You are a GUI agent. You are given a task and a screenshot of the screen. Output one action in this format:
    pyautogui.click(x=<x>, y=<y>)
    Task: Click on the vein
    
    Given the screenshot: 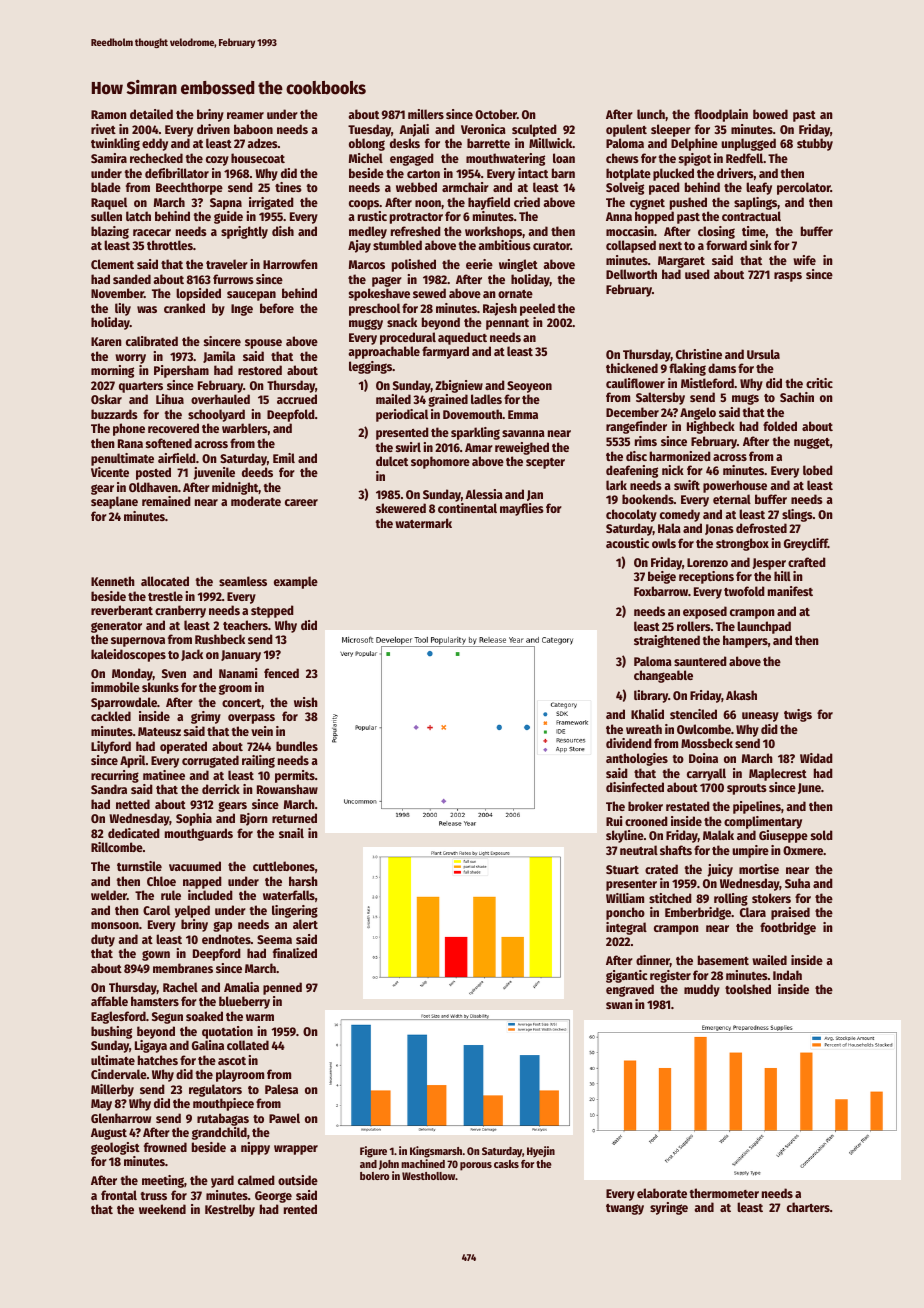 What is the action you would take?
    pyautogui.click(x=262, y=731)
